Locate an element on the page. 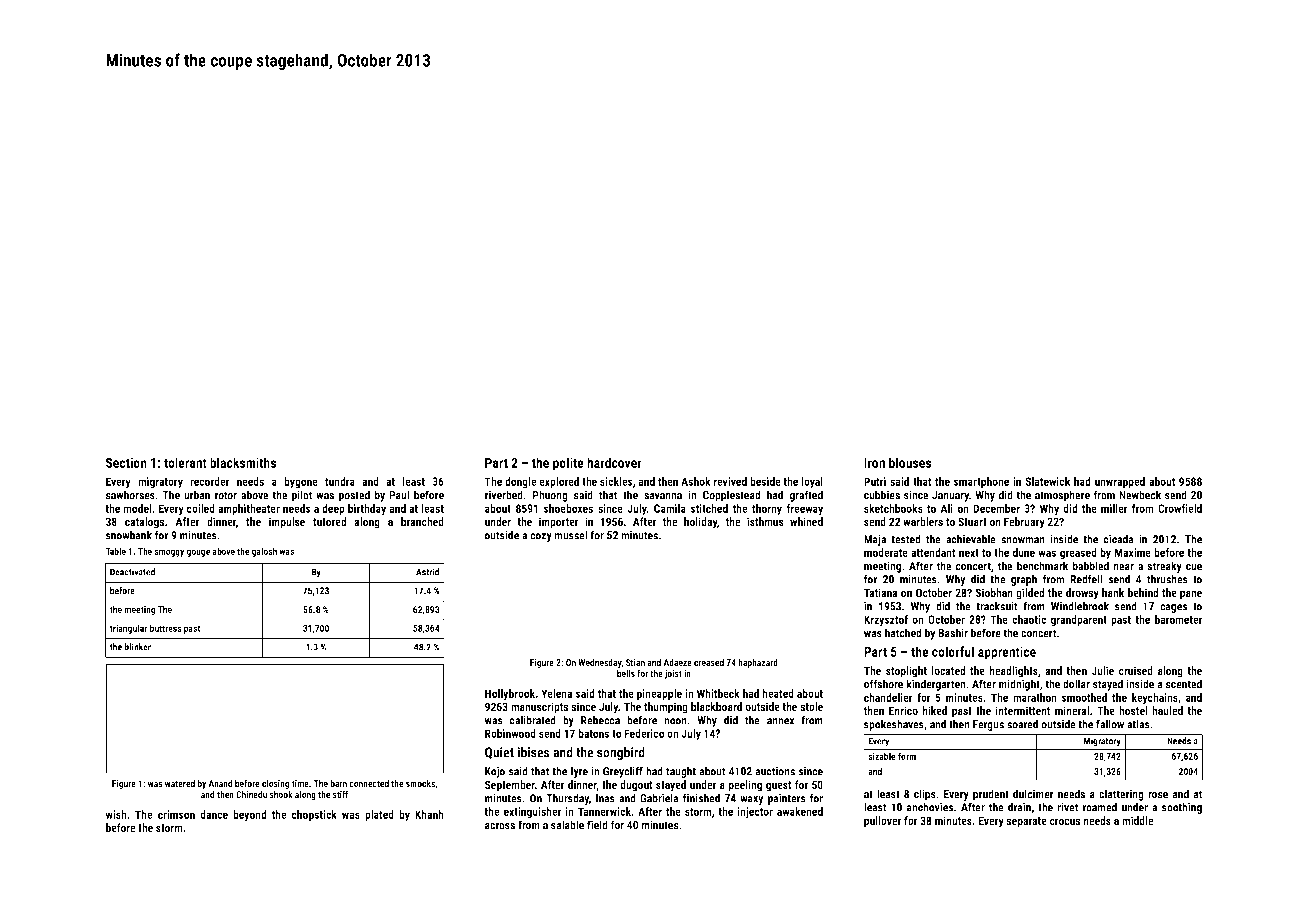 The width and height of the document is (1308, 924). closing is located at coordinates (275, 784).
